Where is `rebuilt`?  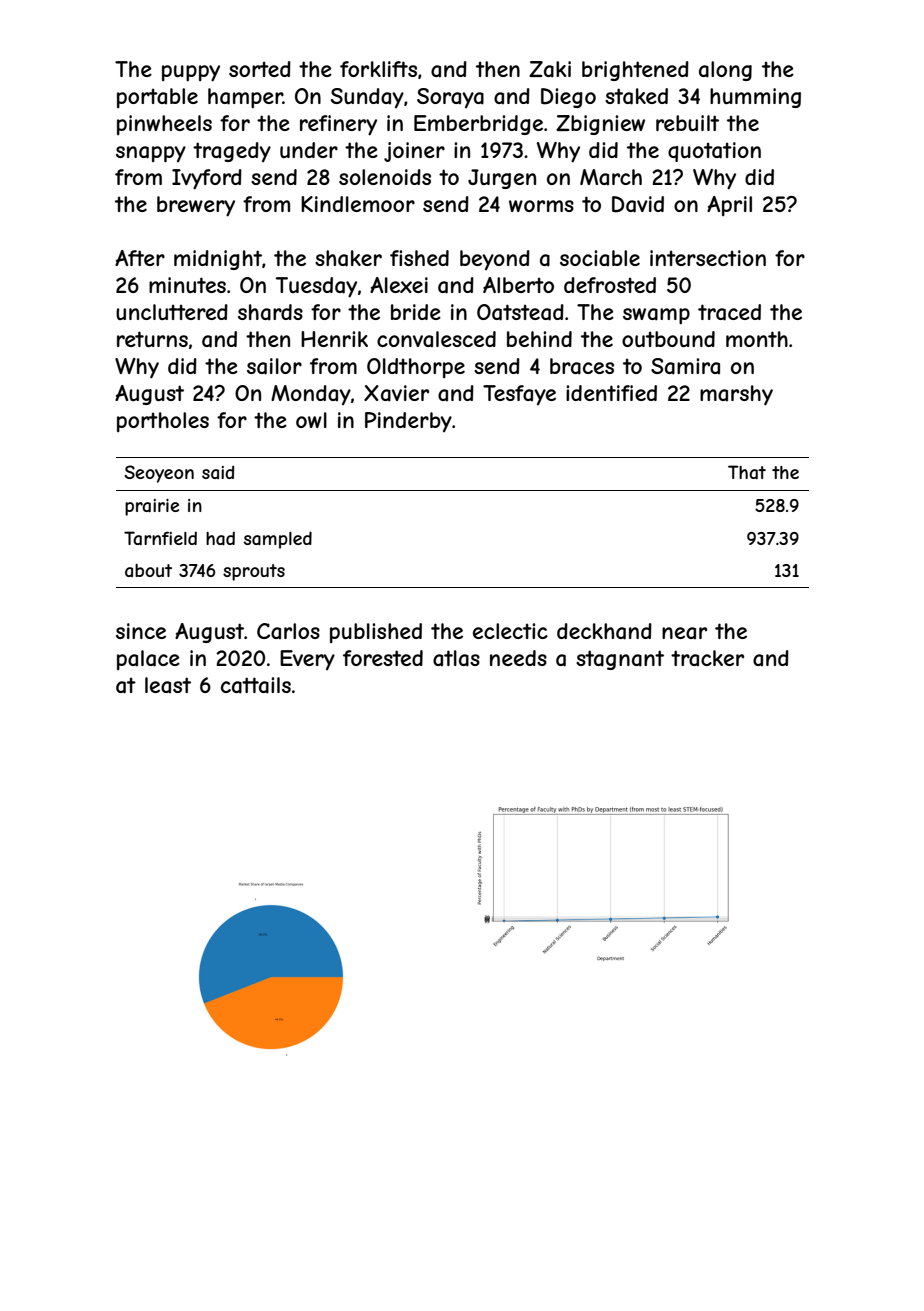
rebuilt is located at coordinates (687, 123).
